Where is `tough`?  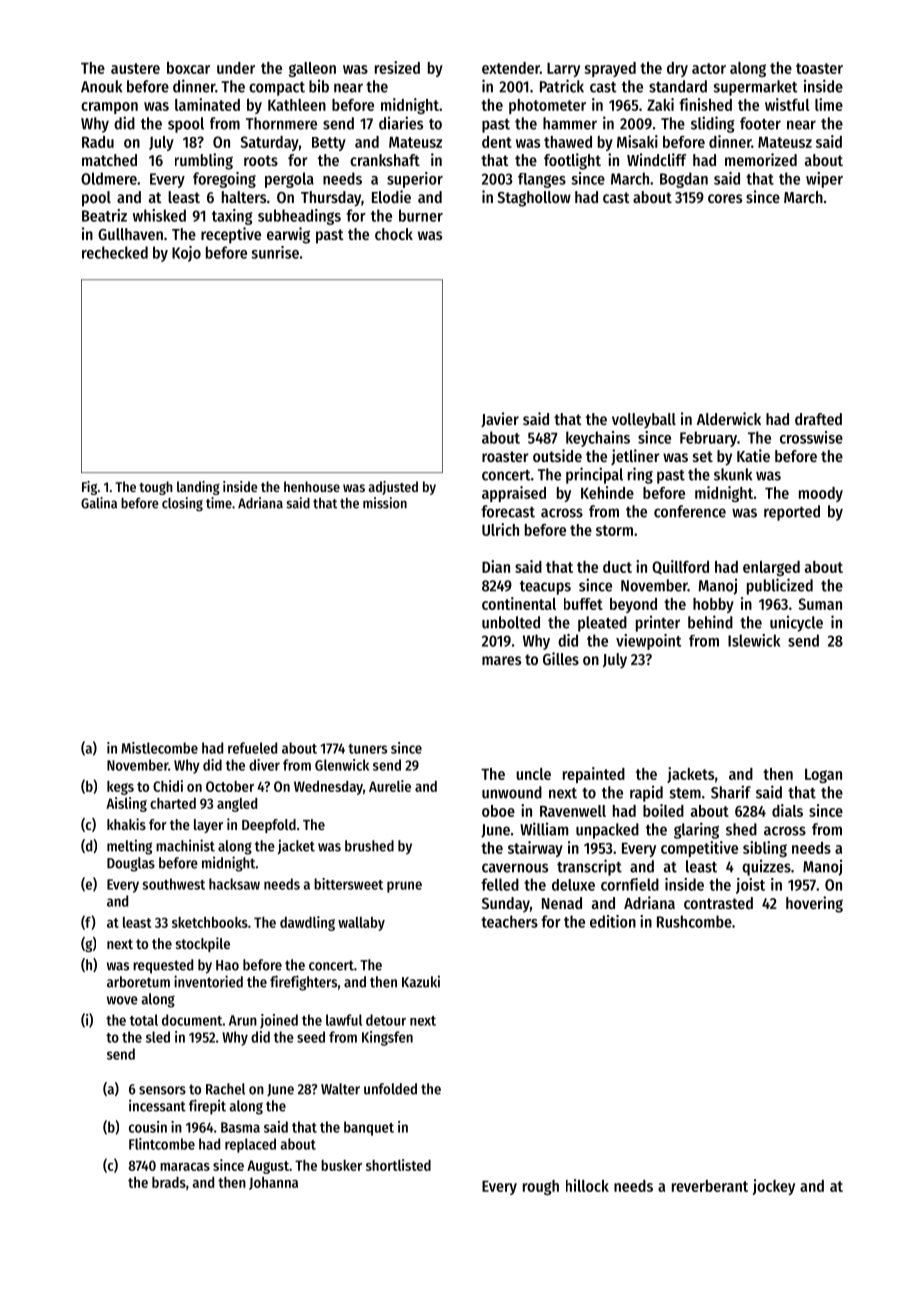 tough is located at coordinates (156, 488).
